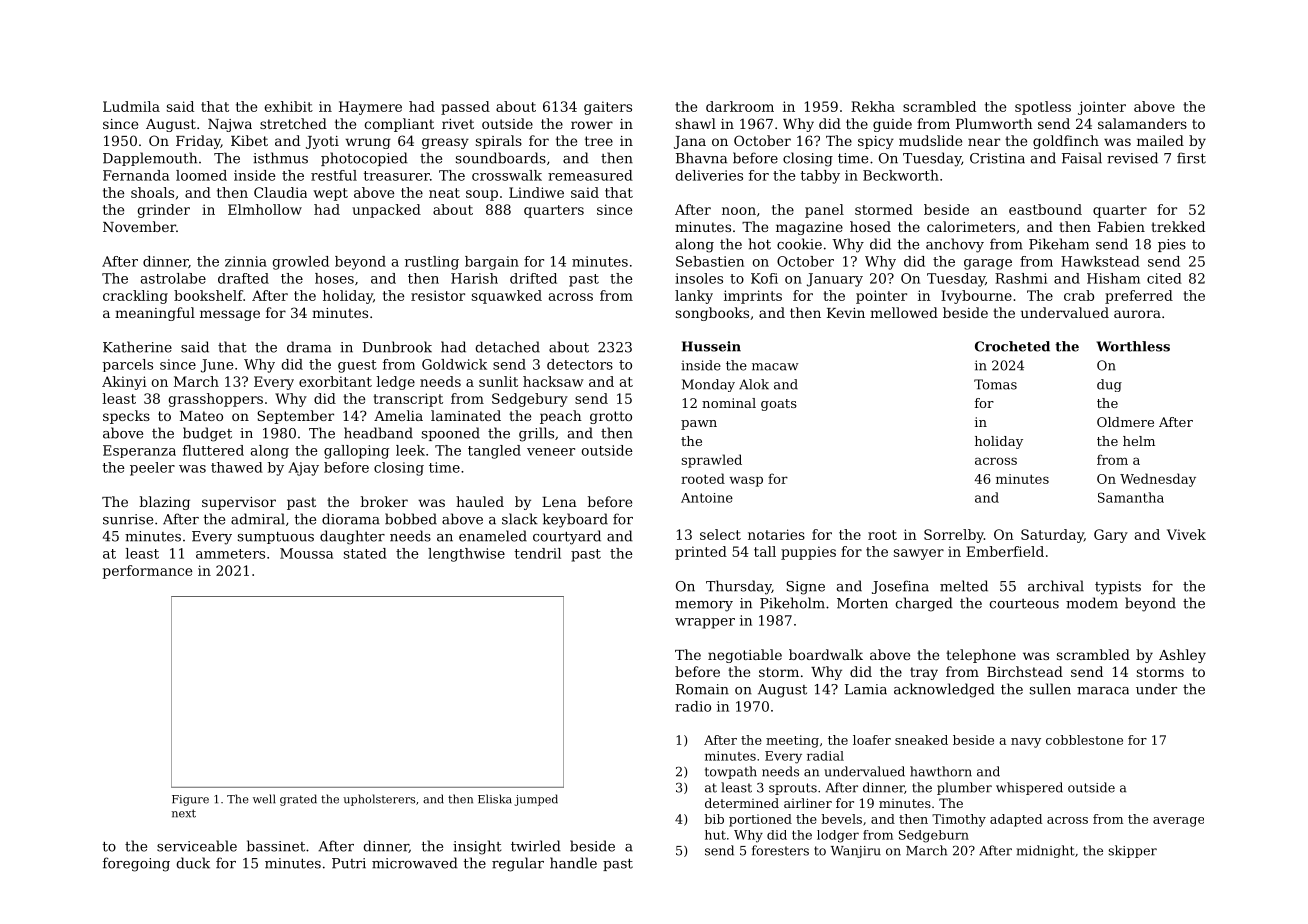 The image size is (1308, 924). What do you see at coordinates (1050, 689) in the screenshot?
I see `sullen` at bounding box center [1050, 689].
